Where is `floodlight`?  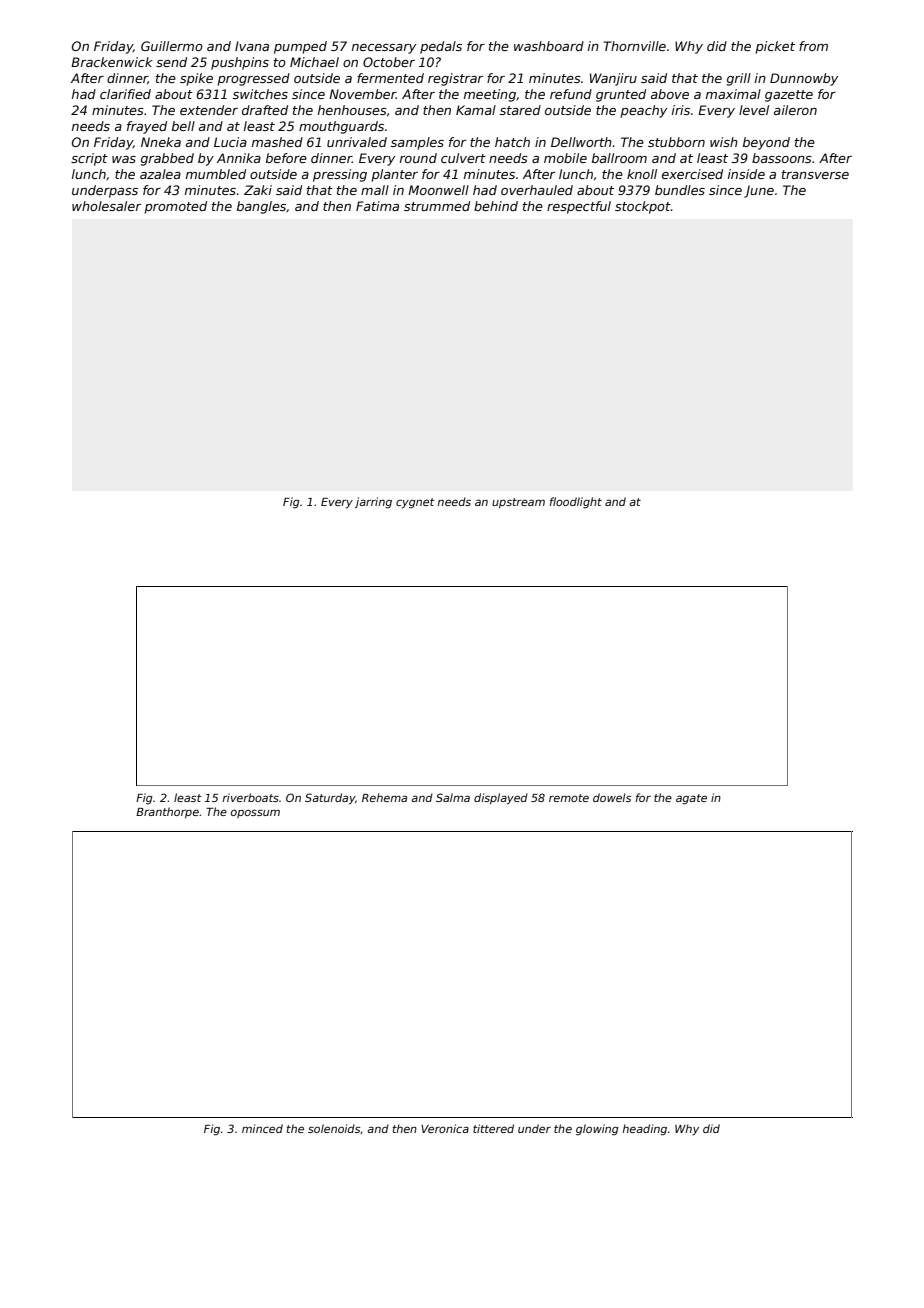
floodlight is located at coordinates (576, 503).
